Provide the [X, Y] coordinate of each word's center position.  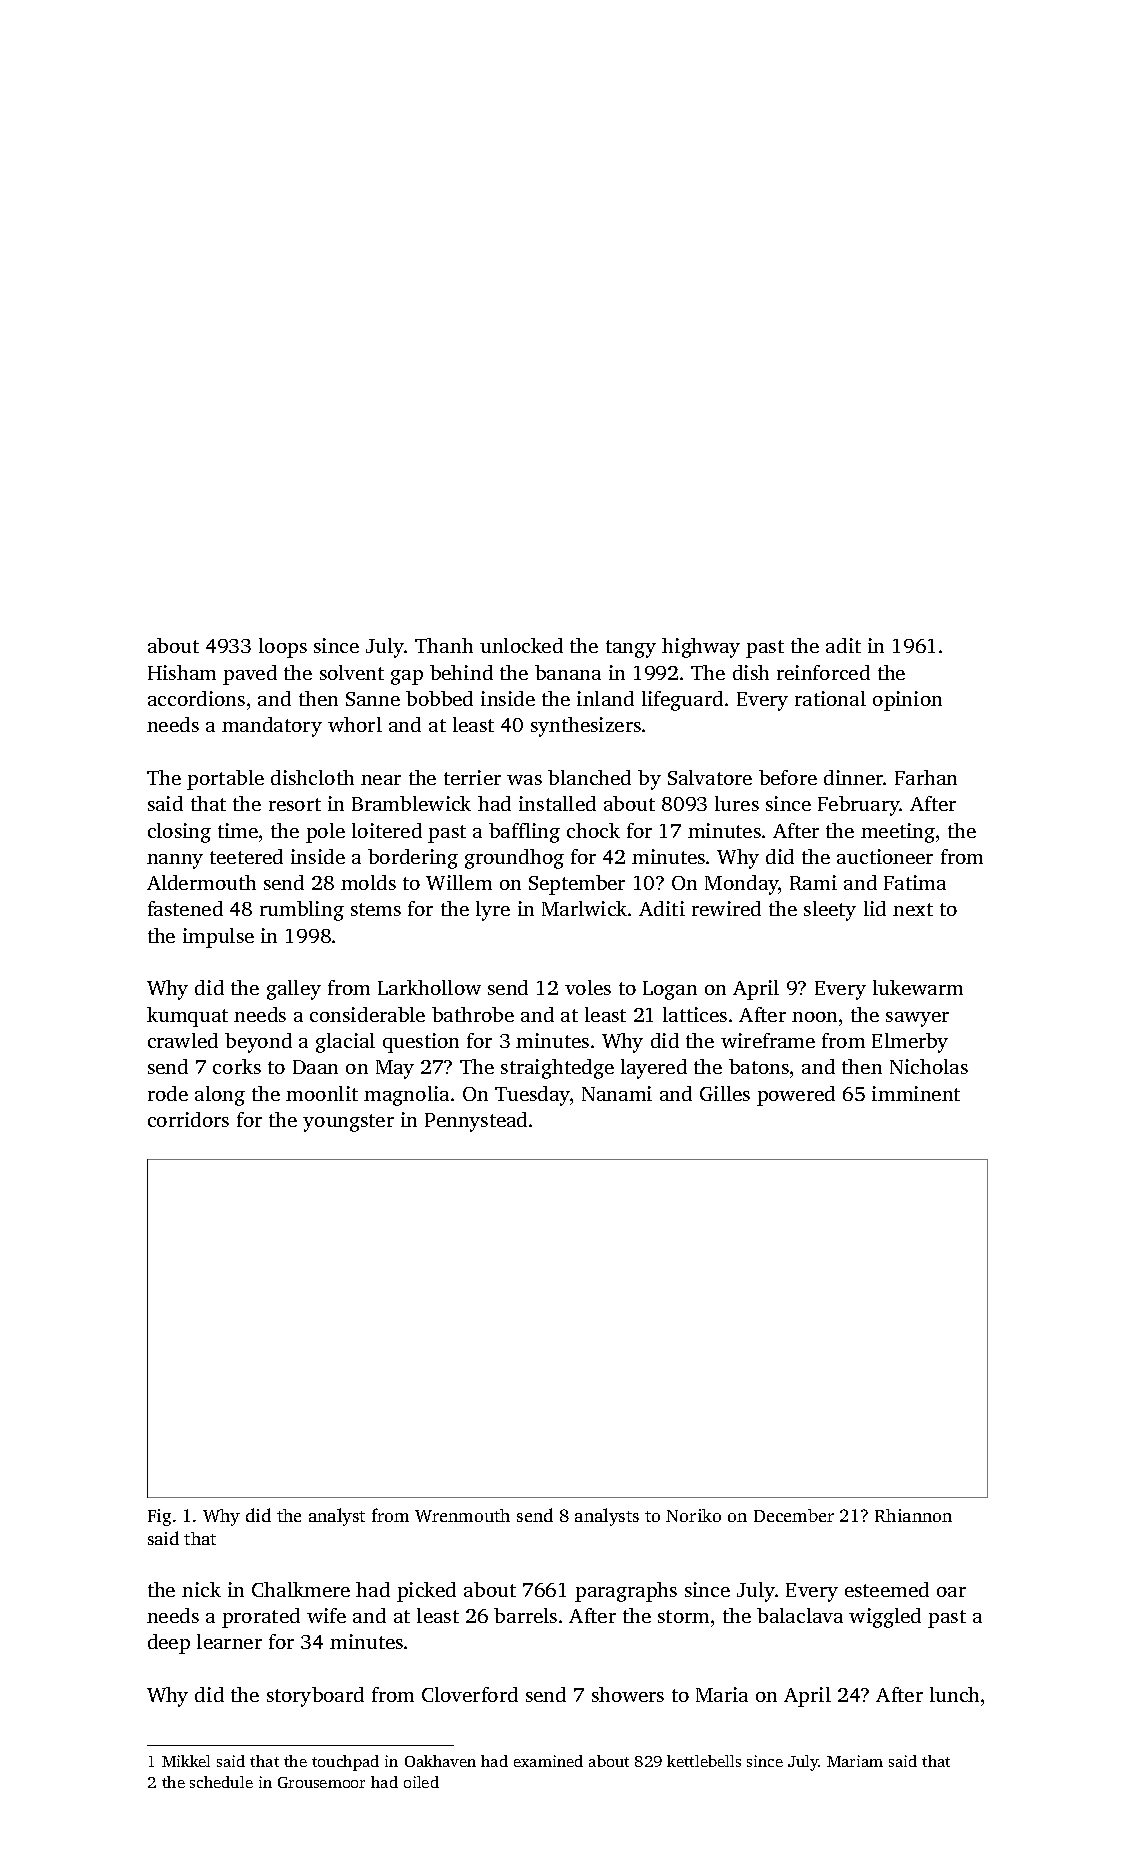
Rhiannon [913, 1515]
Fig [159, 1517]
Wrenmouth [462, 1515]
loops [283, 648]
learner [229, 1641]
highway [701, 648]
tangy [631, 649]
